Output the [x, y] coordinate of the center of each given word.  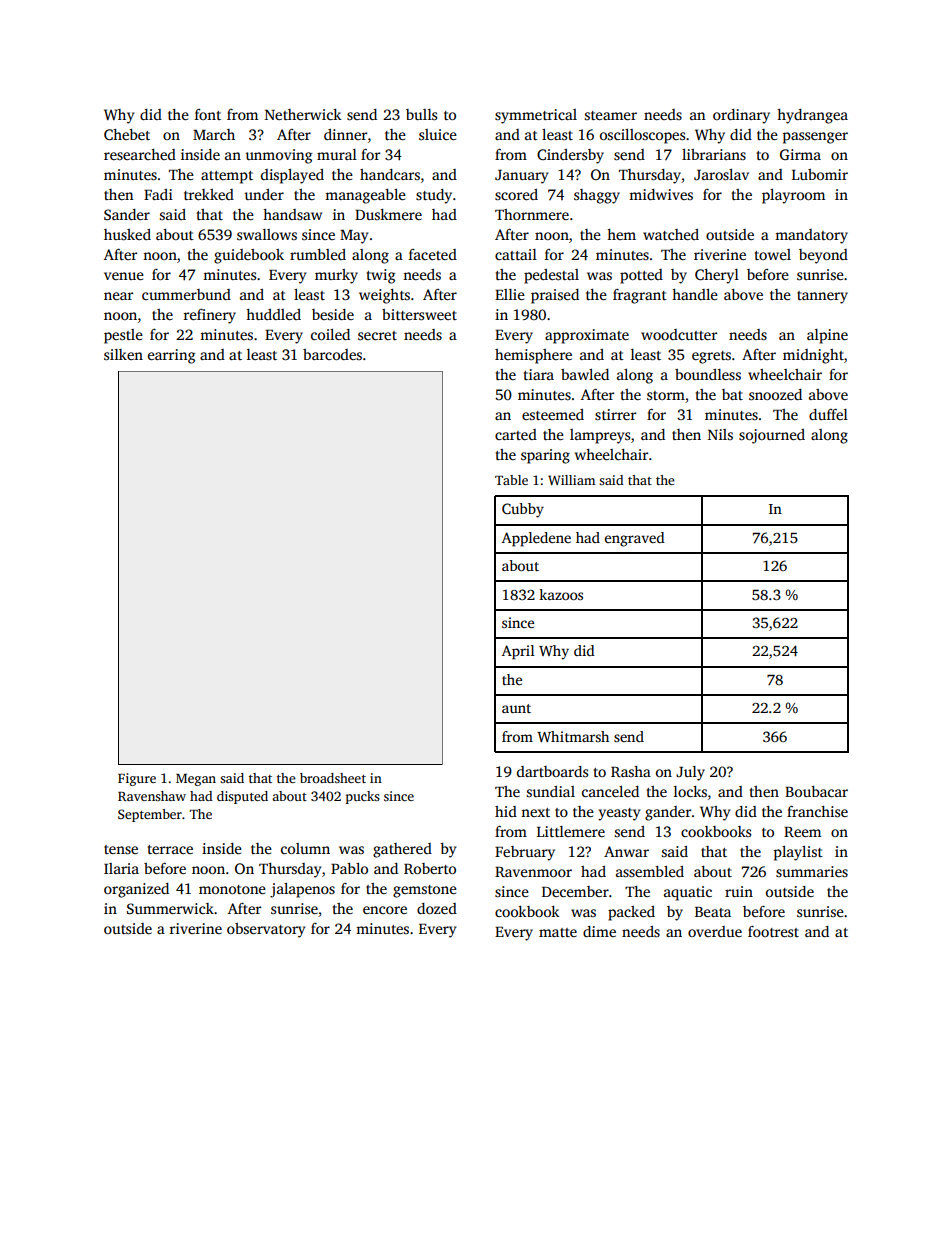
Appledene [536, 539]
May [354, 237]
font [208, 114]
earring [171, 356]
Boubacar [816, 791]
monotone [232, 889]
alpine [827, 336]
